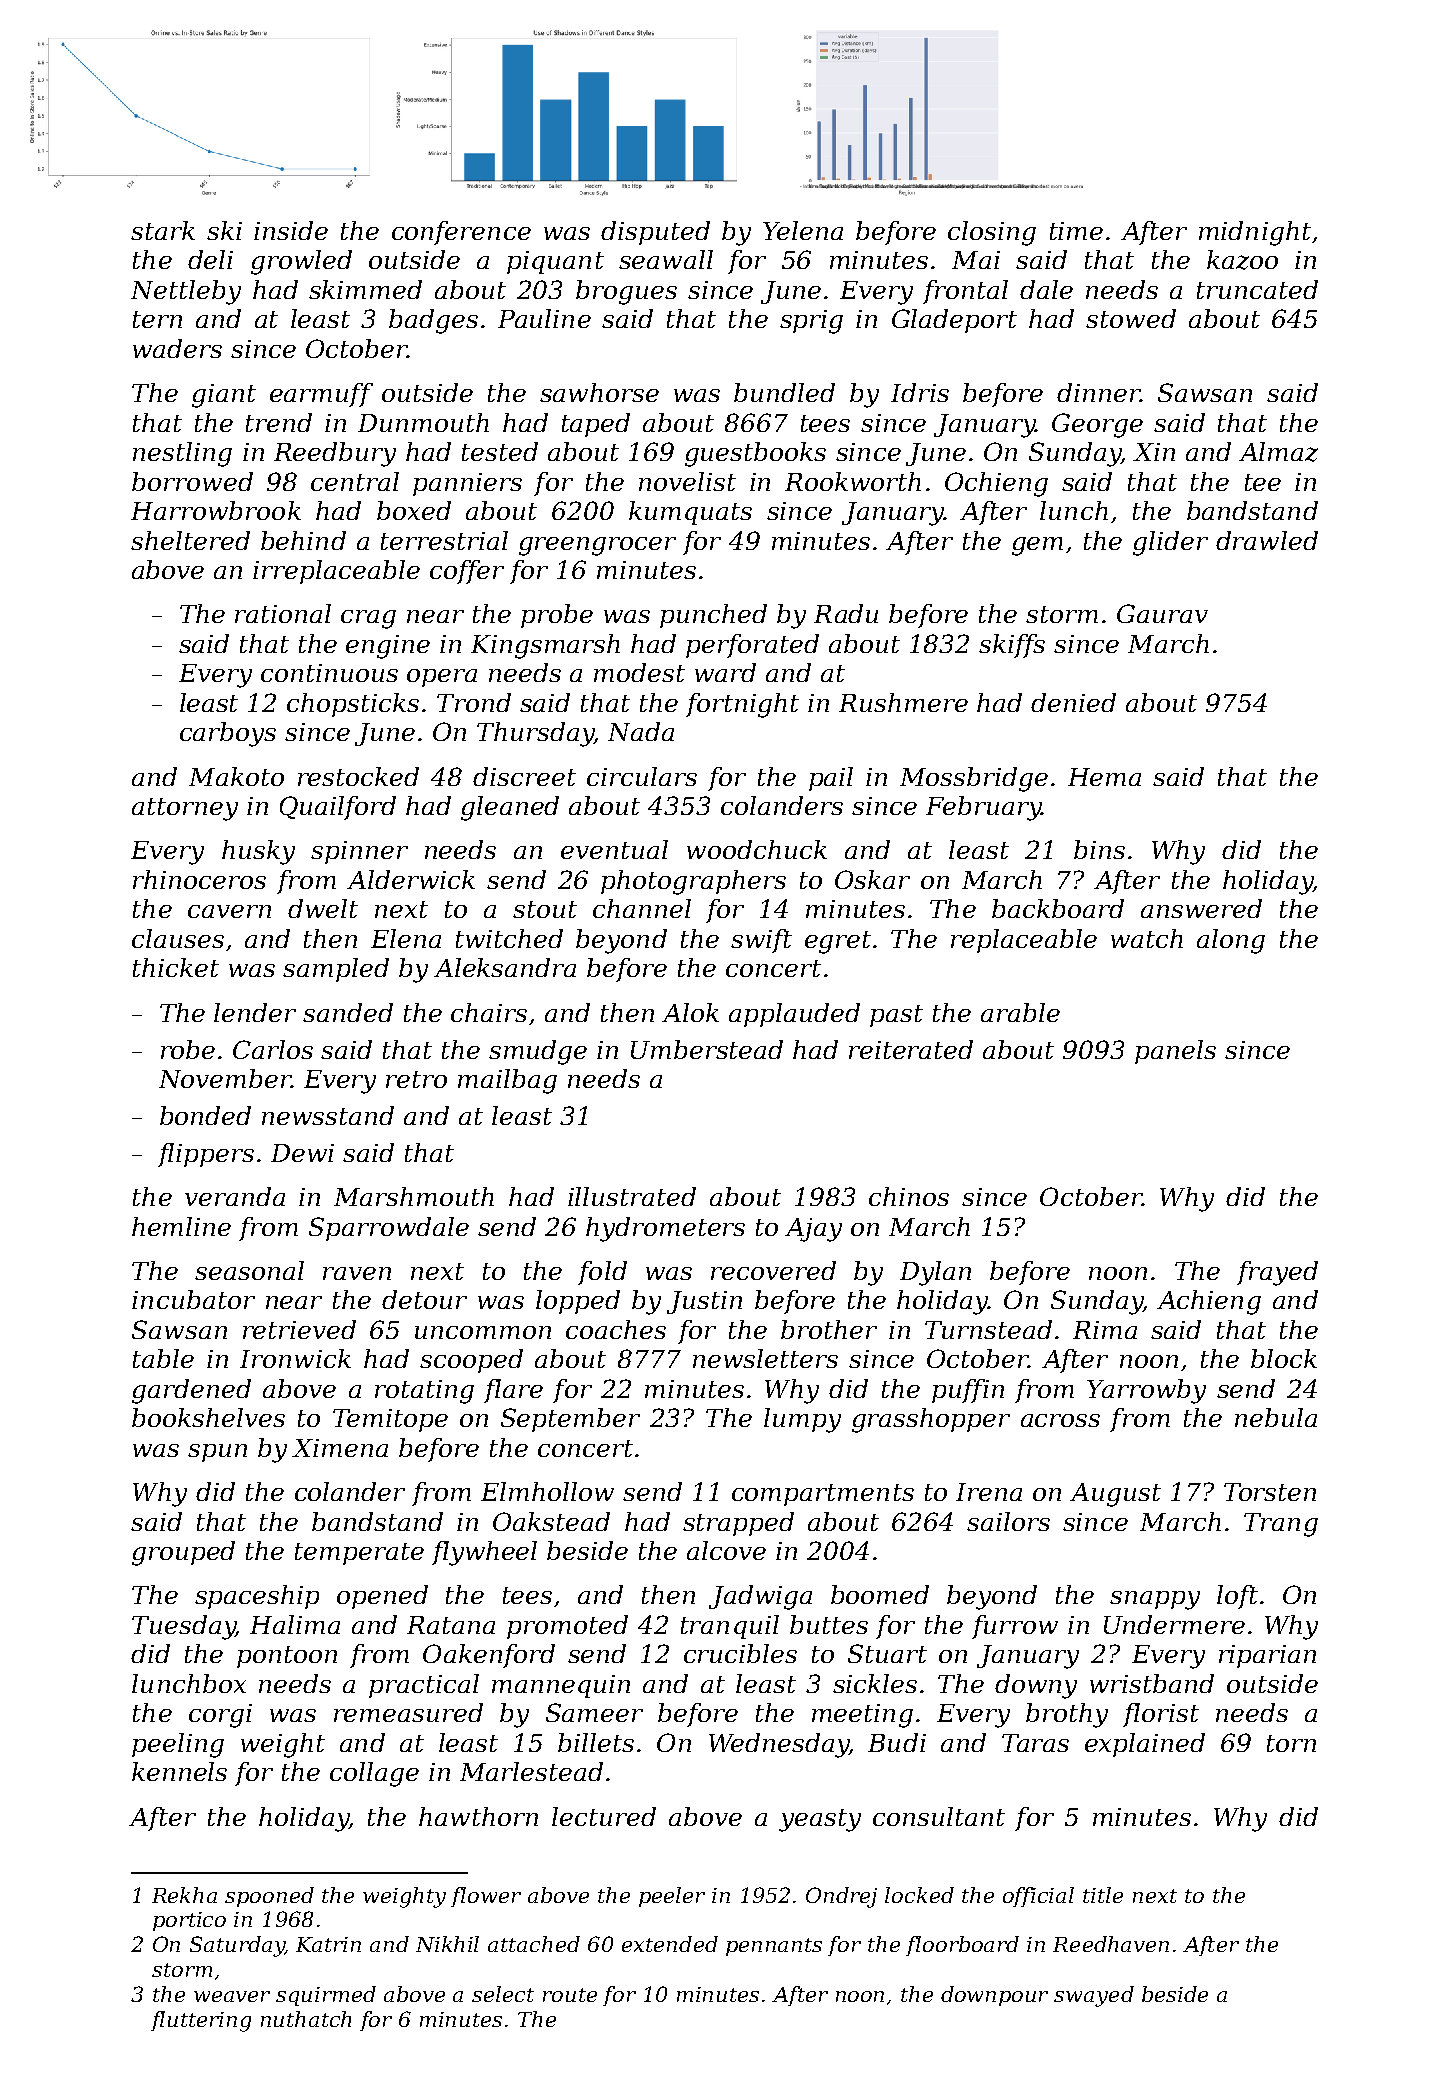 This document has height=2100, width=1450. Describe the element at coordinates (163, 230) in the document. I see `stark` at that location.
